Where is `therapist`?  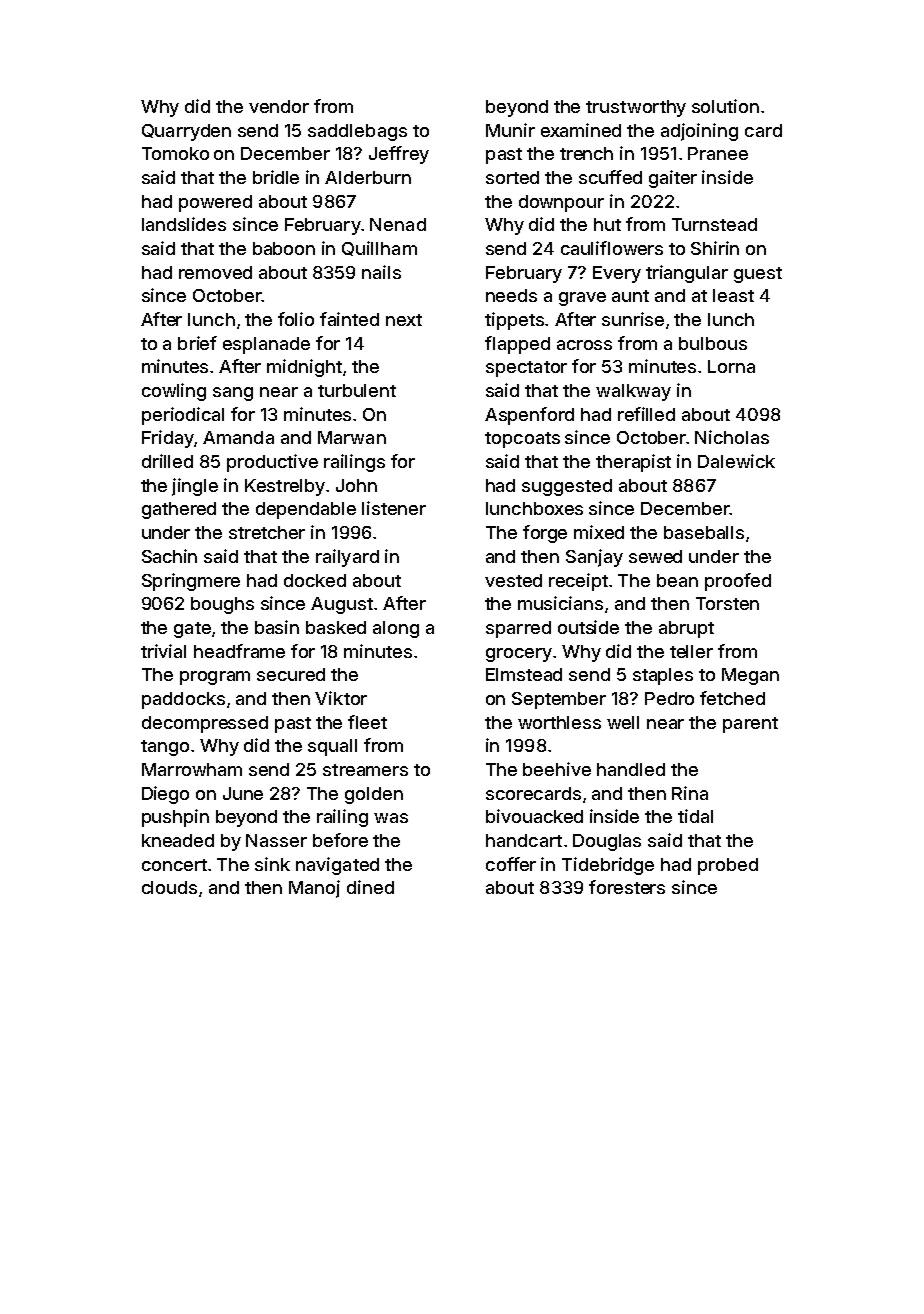 therapist is located at coordinates (633, 463).
